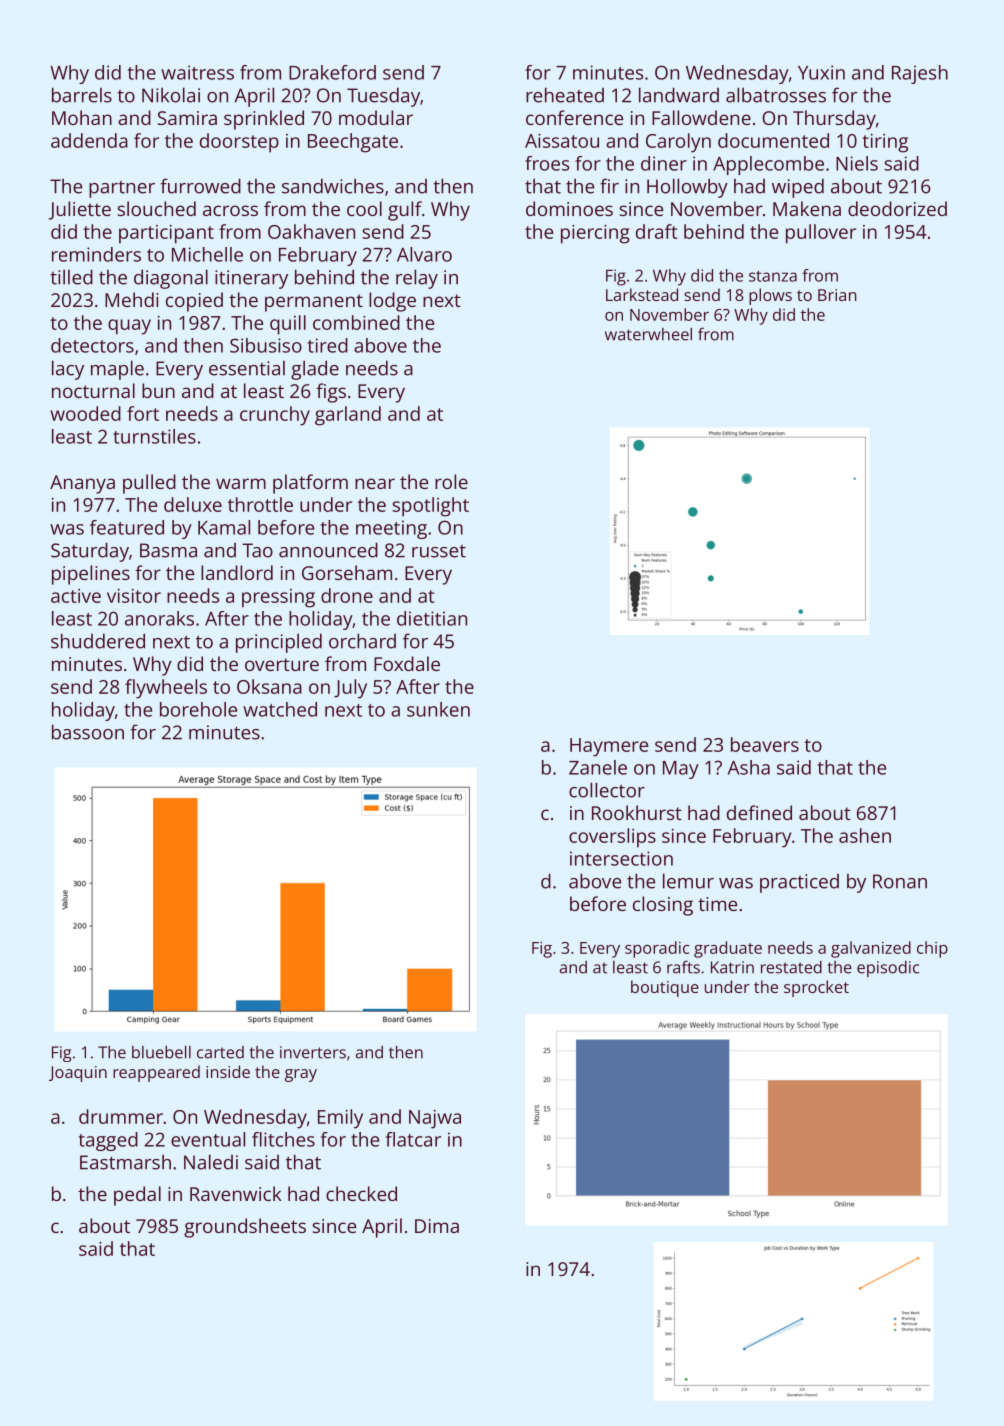  What do you see at coordinates (82, 95) in the screenshot?
I see `barrels` at bounding box center [82, 95].
